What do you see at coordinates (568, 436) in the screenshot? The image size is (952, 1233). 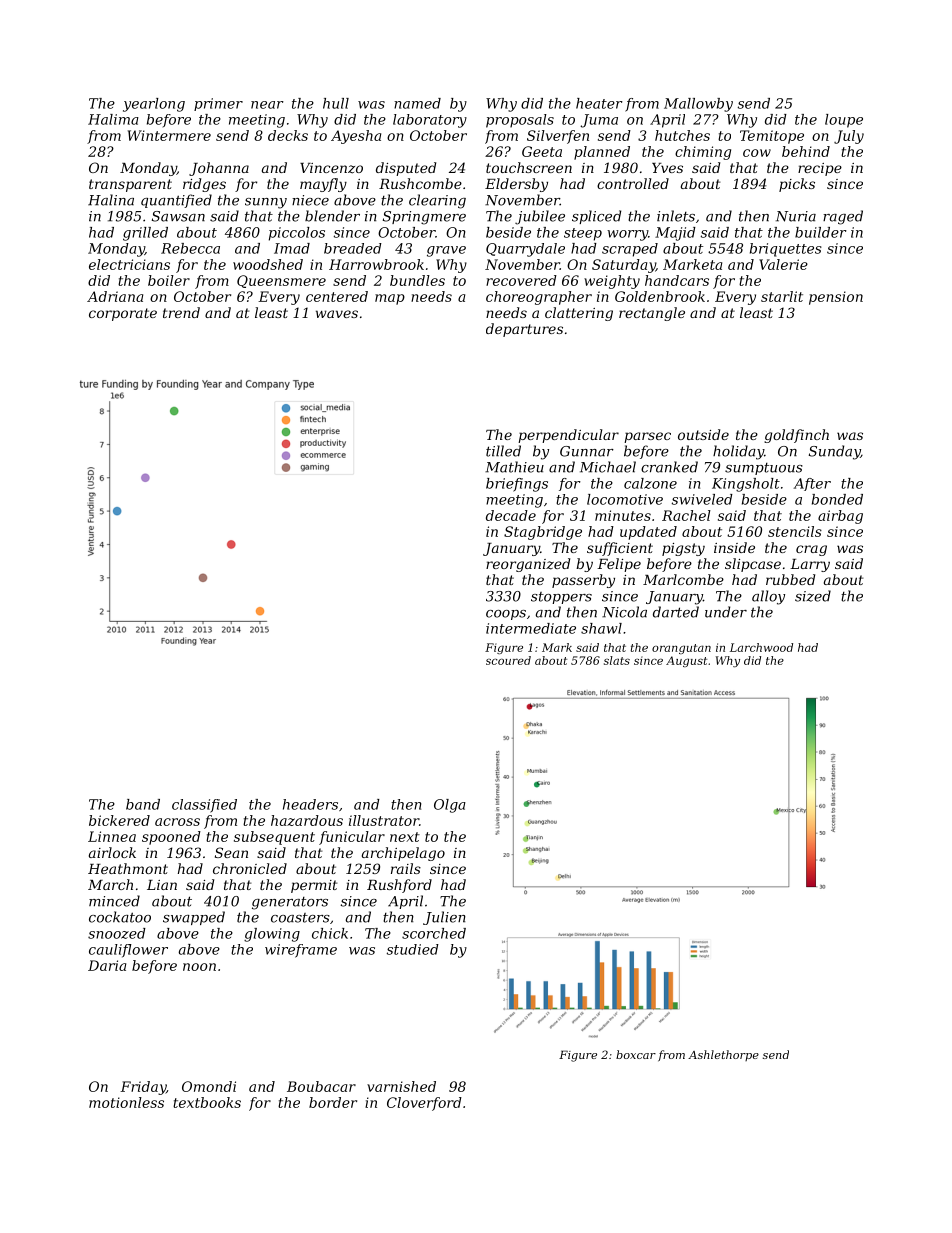 I see `perpendicular` at bounding box center [568, 436].
